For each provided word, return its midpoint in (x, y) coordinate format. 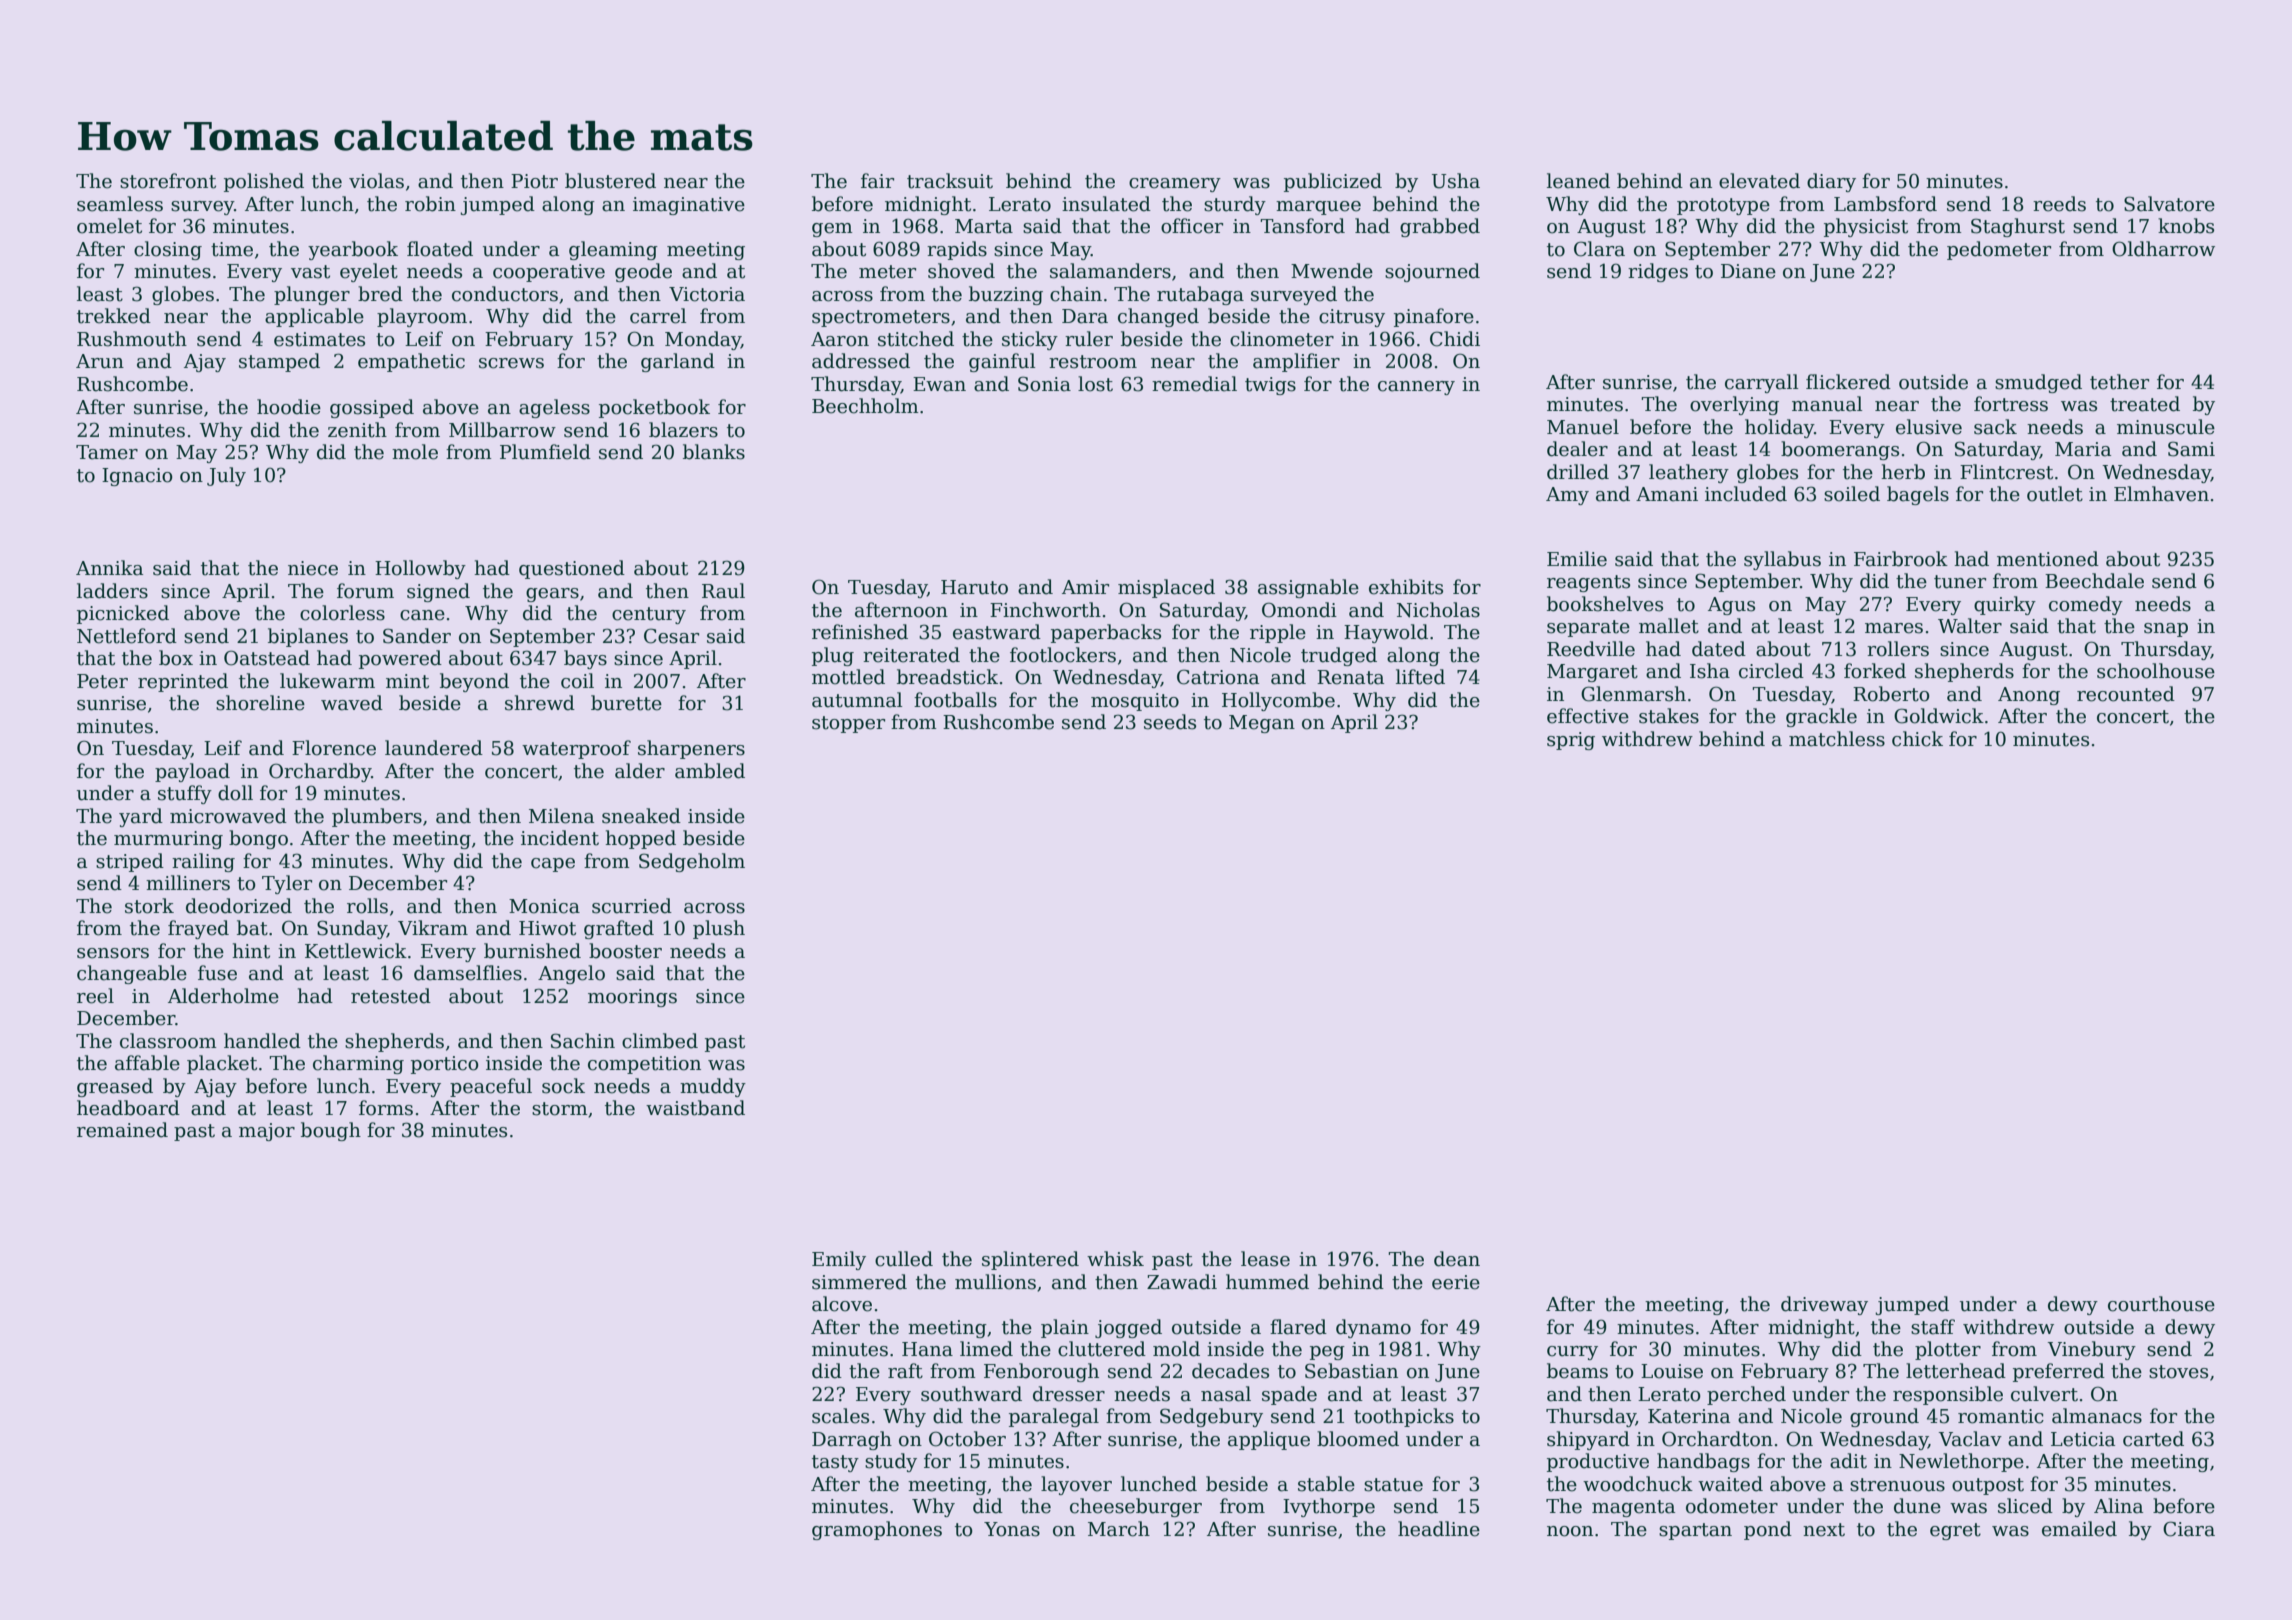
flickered (1848, 382)
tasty (835, 1463)
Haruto (974, 587)
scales (840, 1416)
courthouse (2161, 1304)
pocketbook (654, 408)
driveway (1824, 1305)
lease (1265, 1259)
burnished (532, 951)
